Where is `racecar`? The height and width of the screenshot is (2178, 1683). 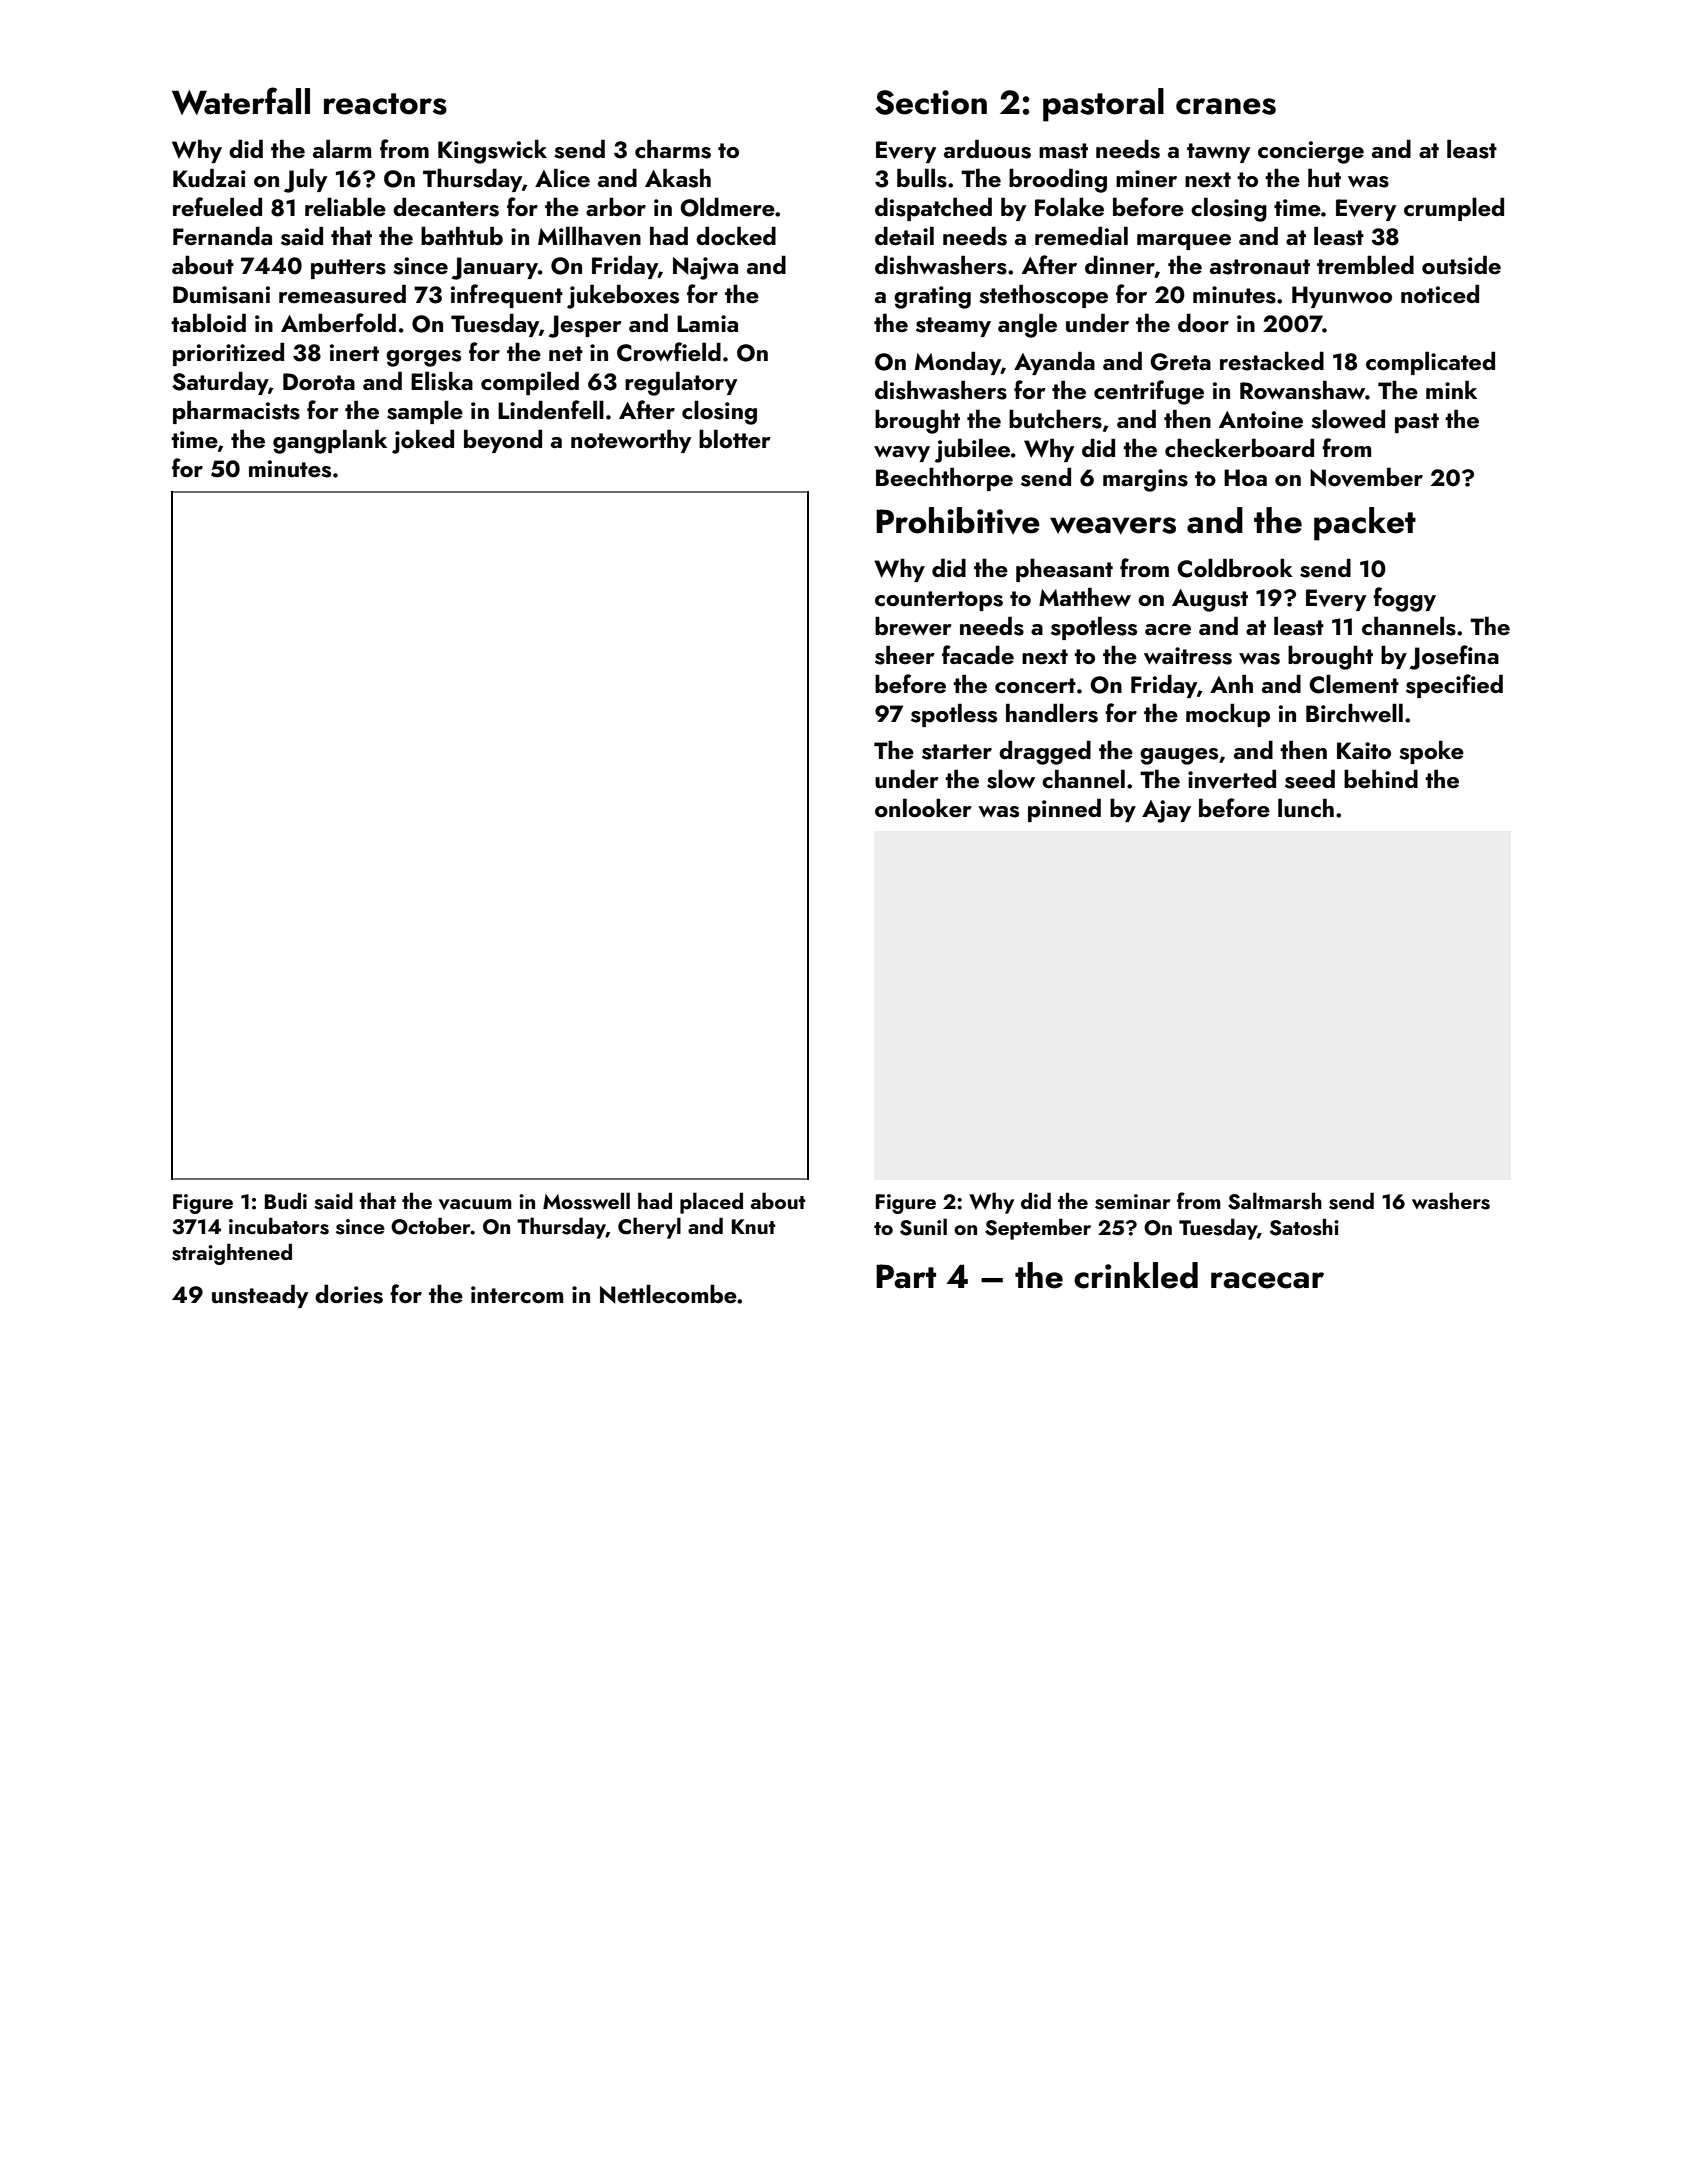 racecar is located at coordinates (1267, 1280).
